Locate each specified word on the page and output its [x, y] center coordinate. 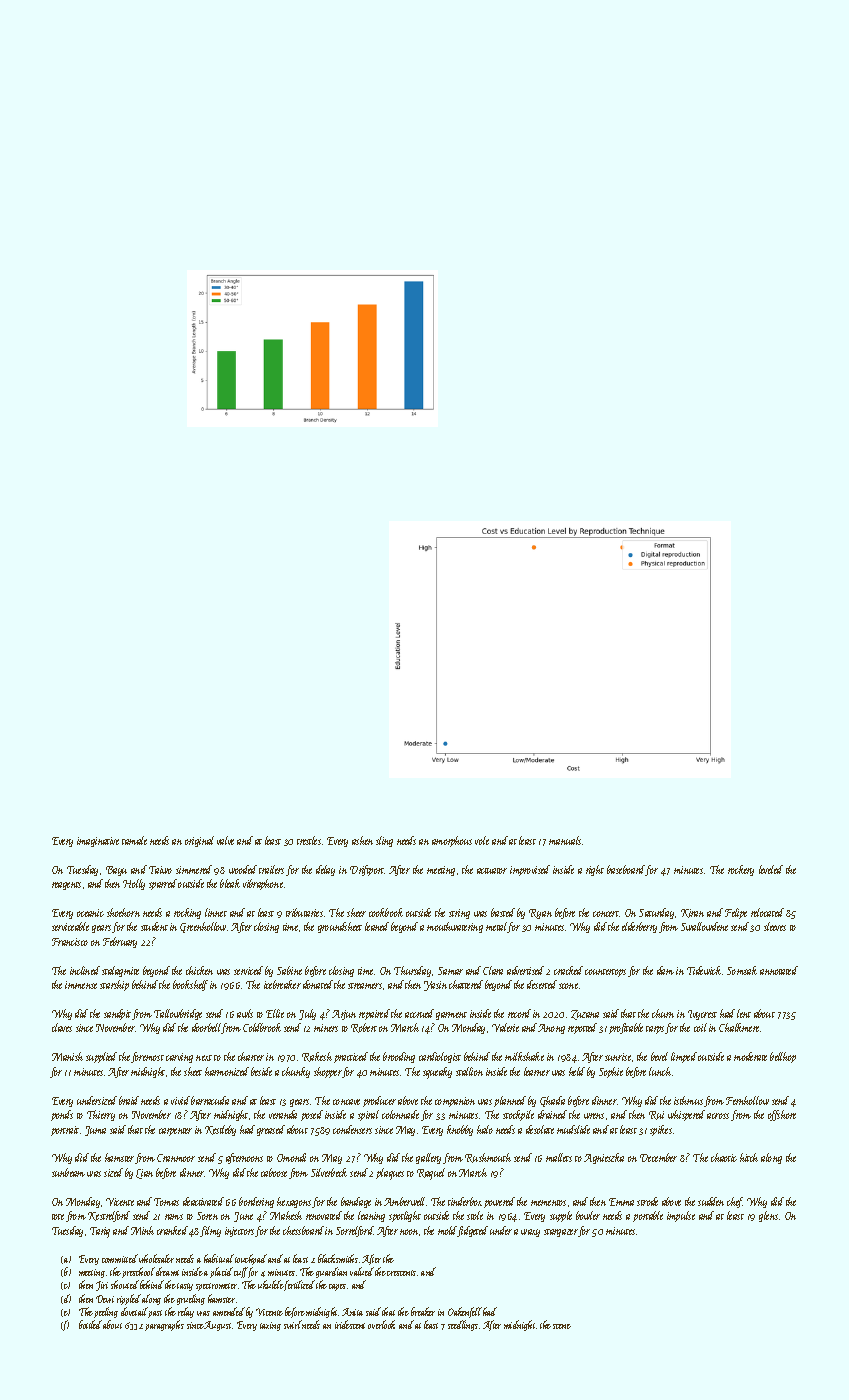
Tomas [166, 1202]
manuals [565, 840]
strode [647, 1201]
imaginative [98, 842]
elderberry [639, 927]
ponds [62, 1115]
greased [271, 1130]
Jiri [102, 1286]
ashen [362, 840]
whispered [686, 1115]
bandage [356, 1202]
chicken [199, 970]
